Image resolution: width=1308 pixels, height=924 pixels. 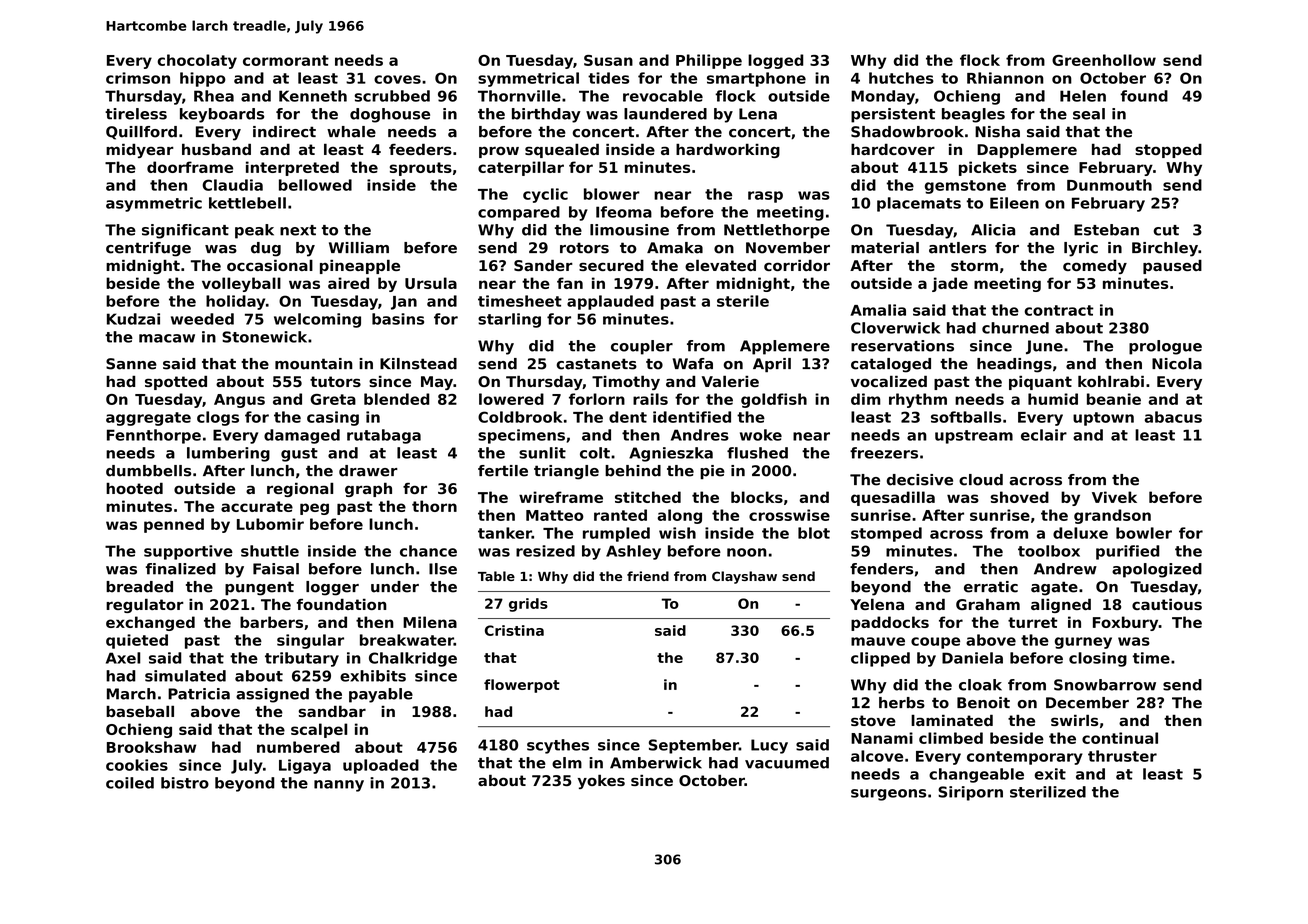 What do you see at coordinates (185, 783) in the screenshot?
I see `bistro` at bounding box center [185, 783].
